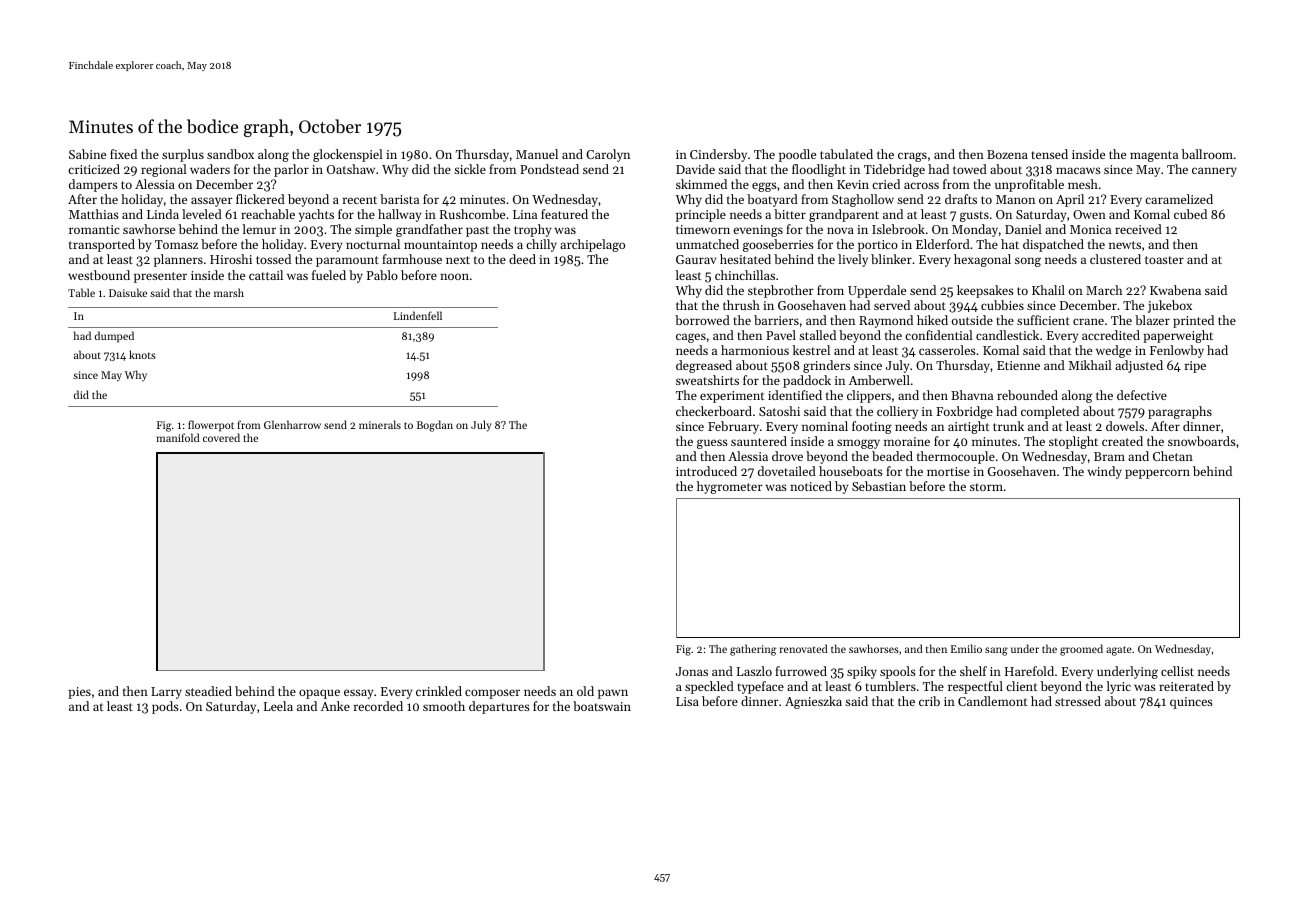 This screenshot has width=1308, height=924. I want to click on unmatched, so click(707, 244).
